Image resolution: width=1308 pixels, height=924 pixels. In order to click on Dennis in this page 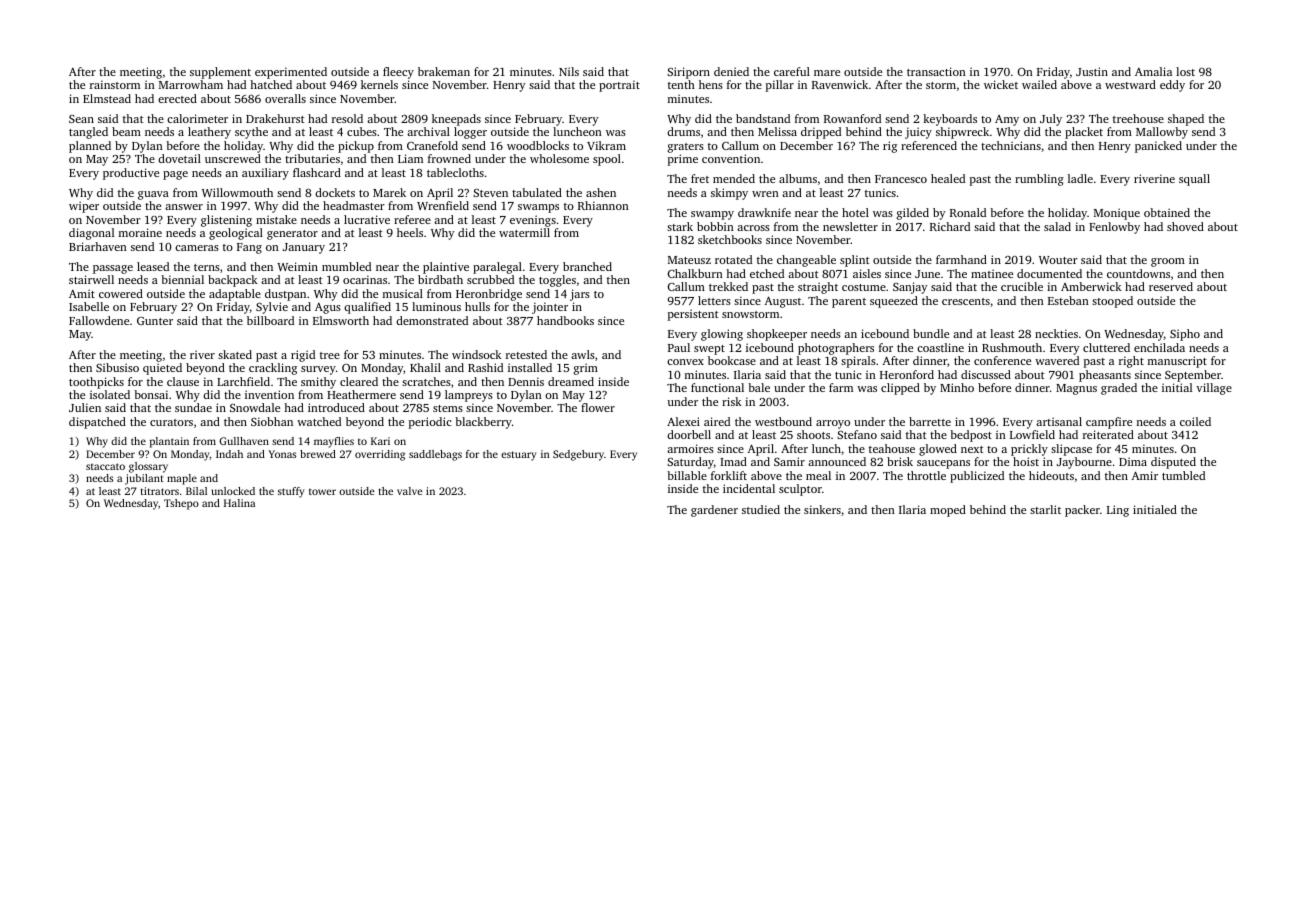, I will do `click(526, 381)`.
